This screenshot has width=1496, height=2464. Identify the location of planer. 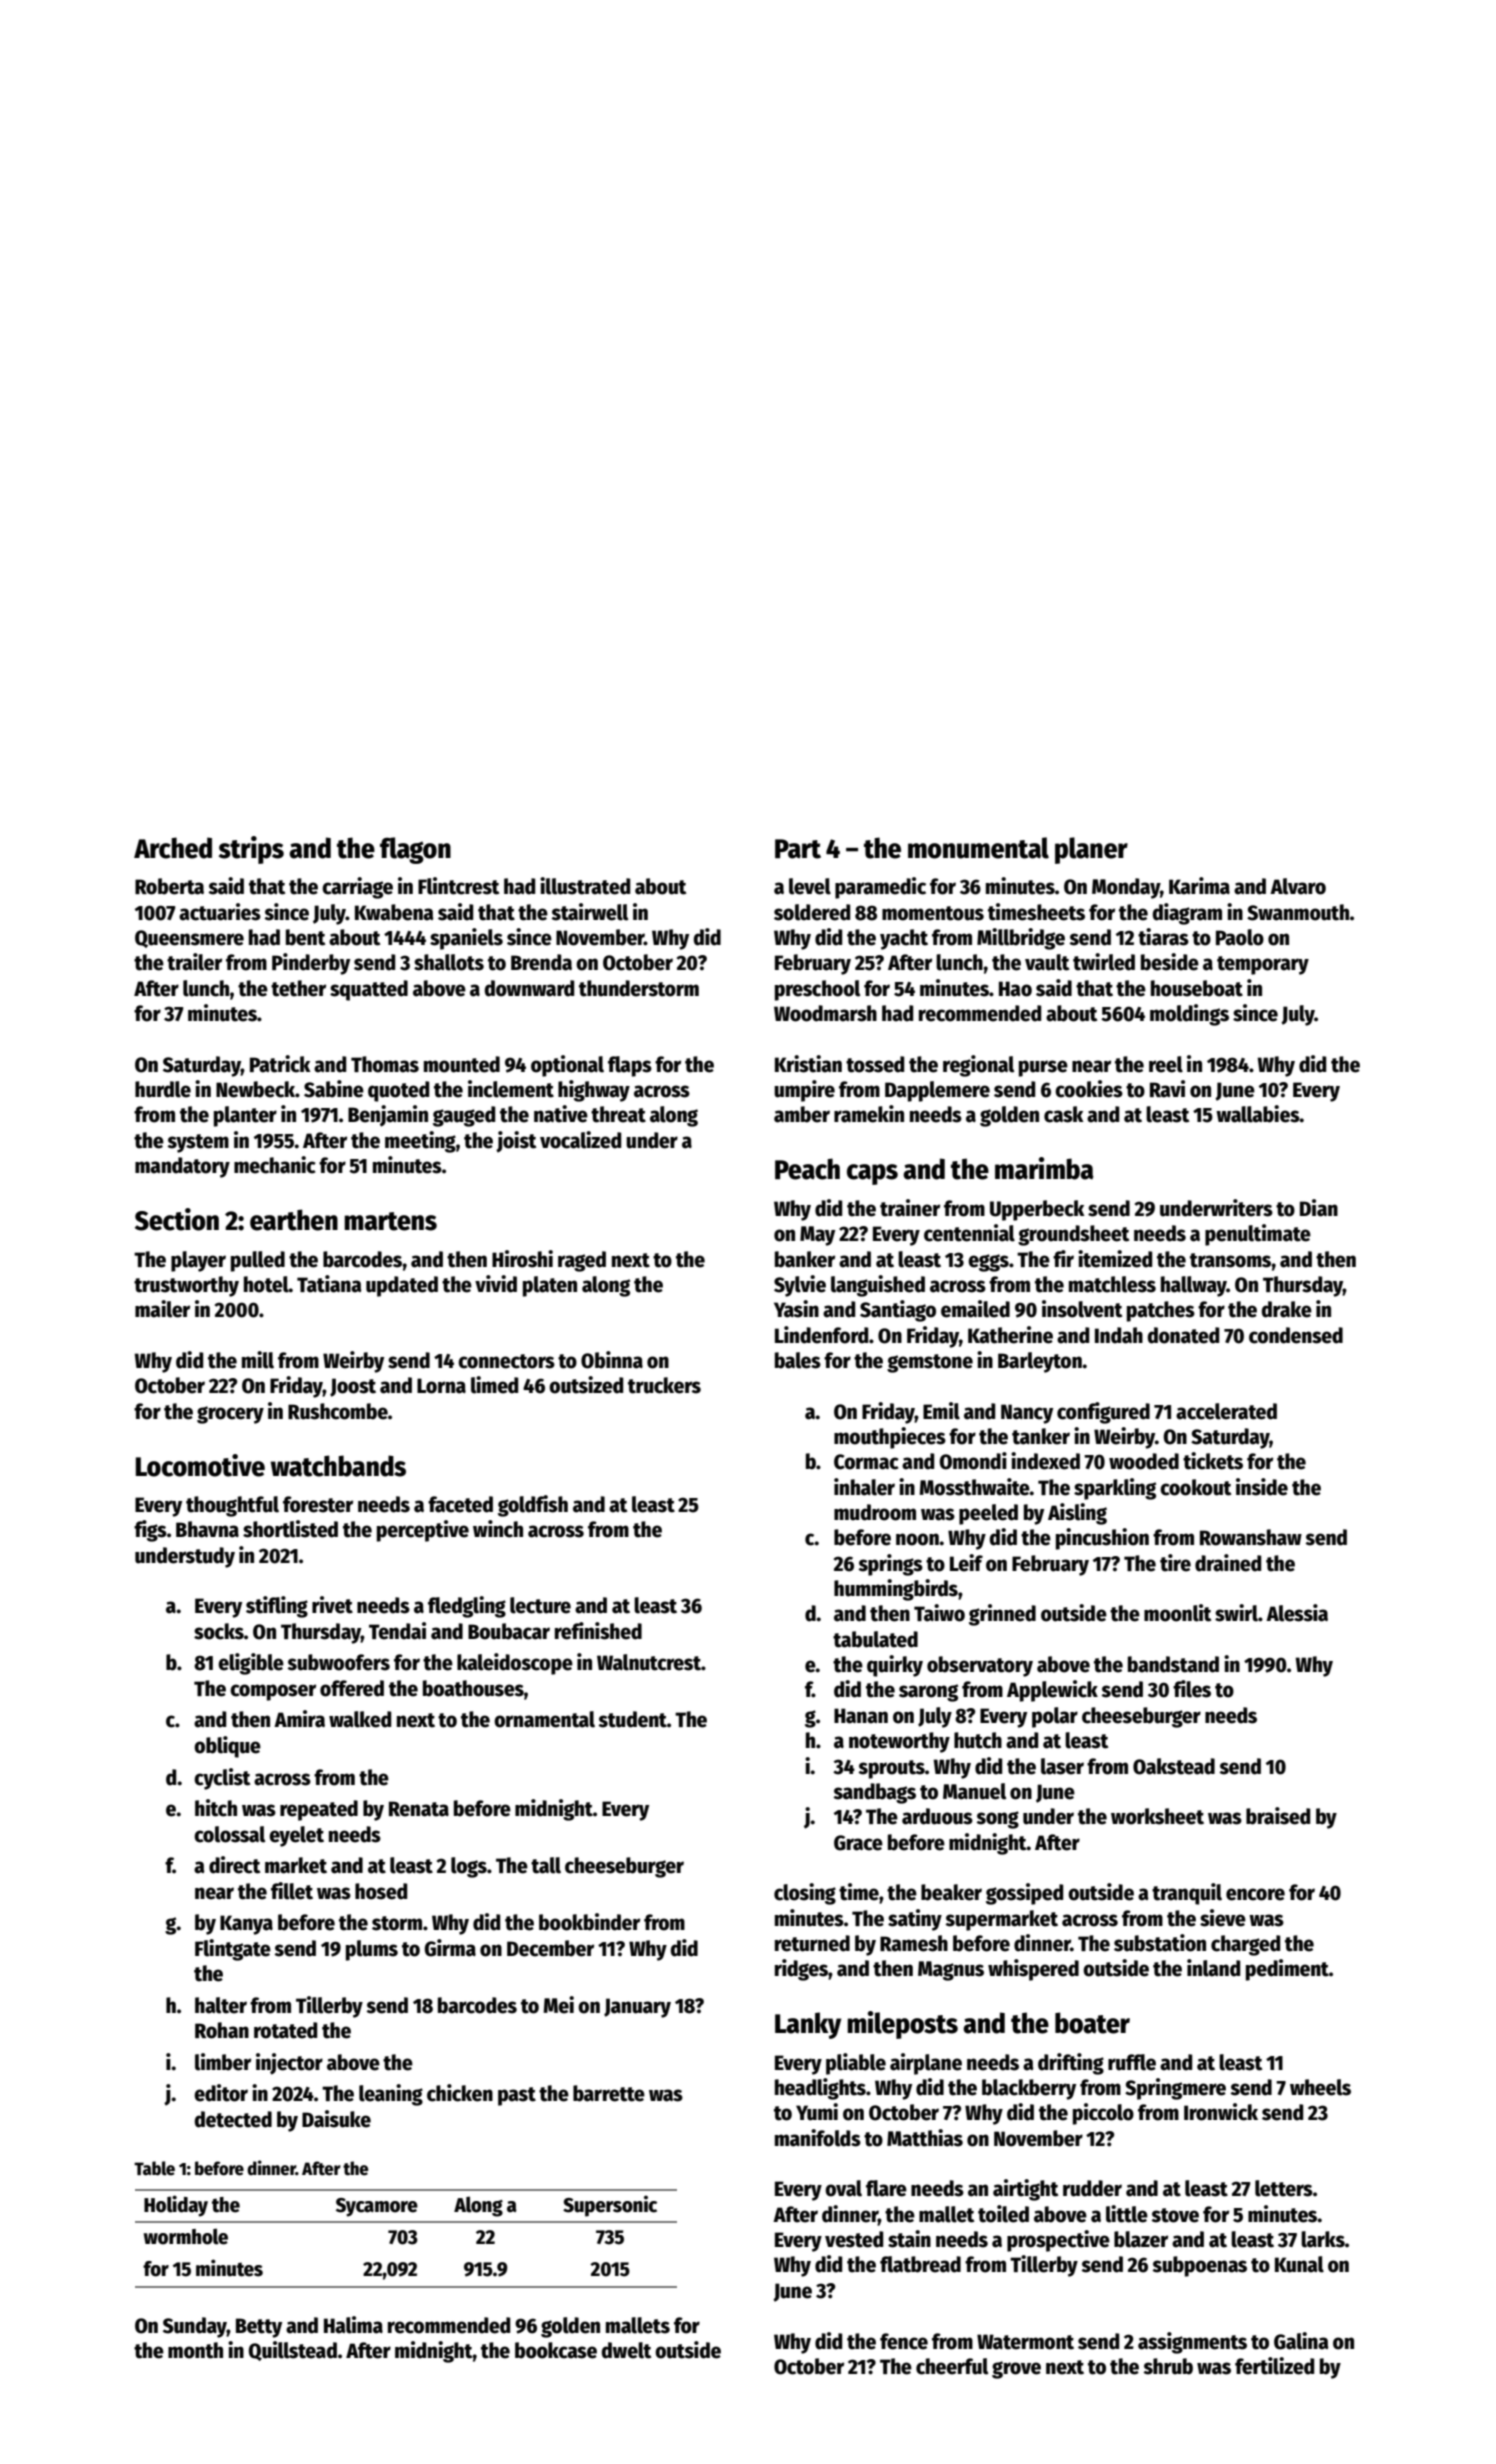
(1091, 850).
